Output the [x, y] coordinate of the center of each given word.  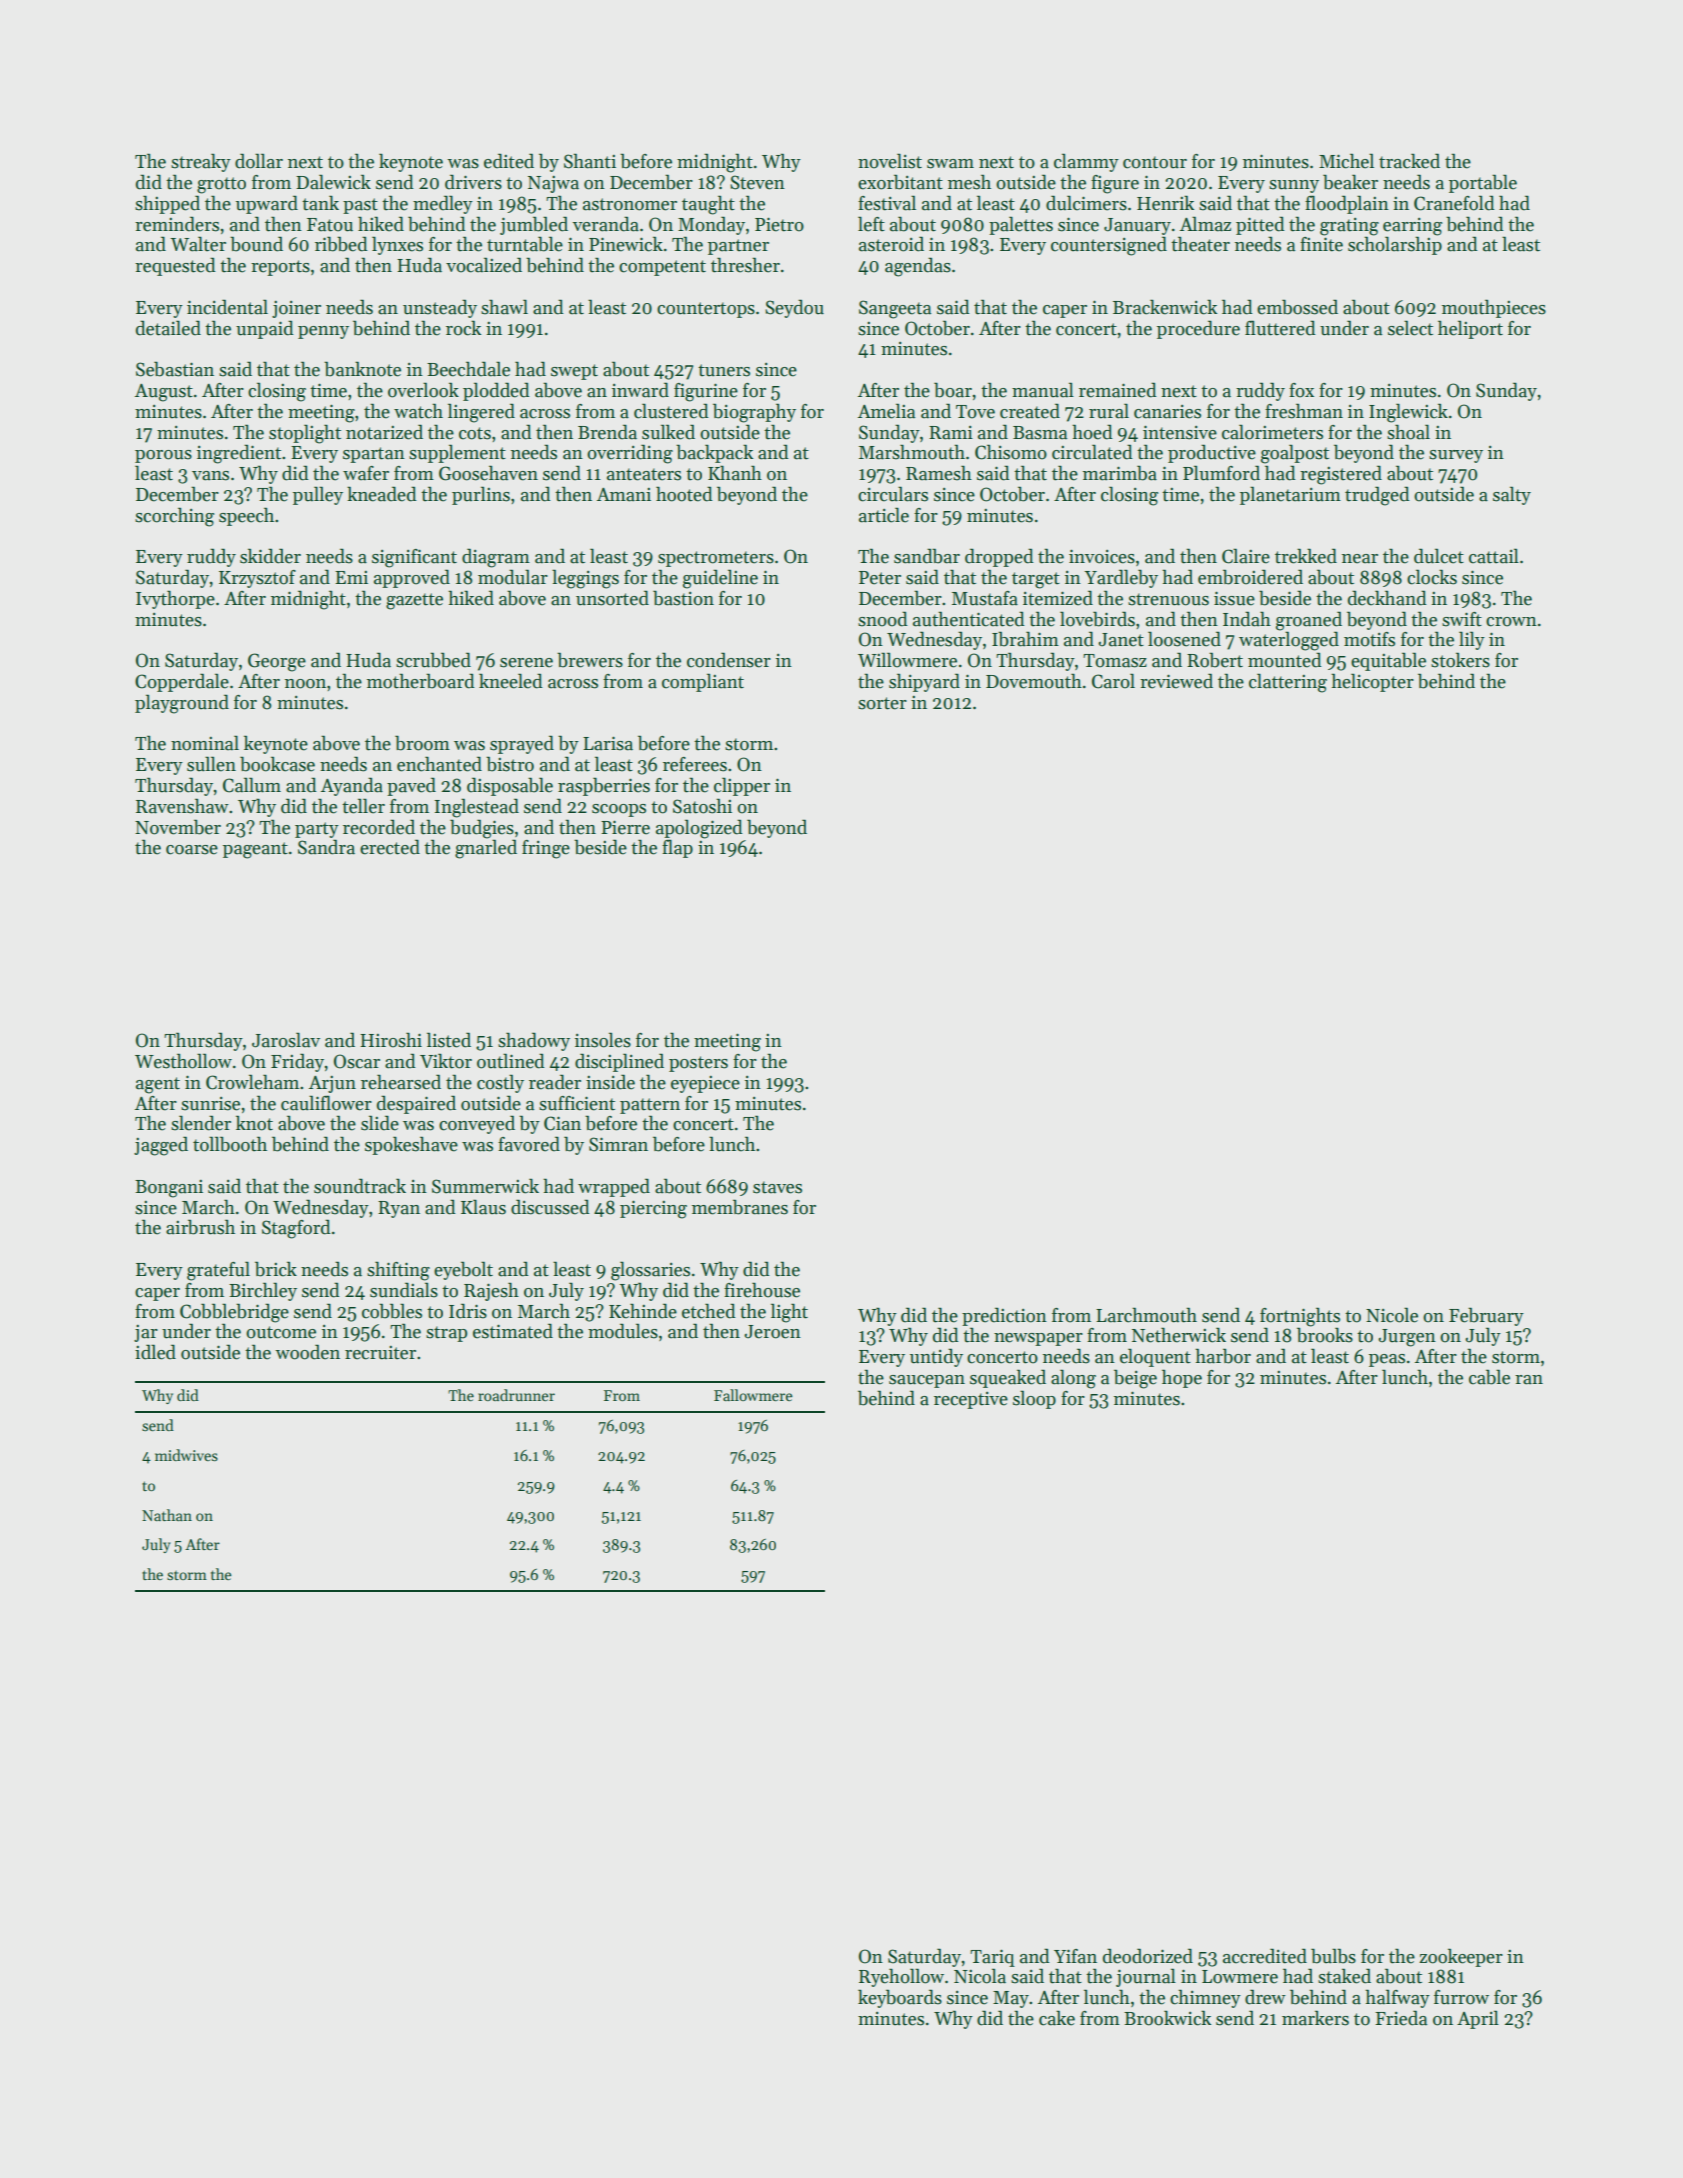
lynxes [397, 245]
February [1486, 1316]
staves [777, 1187]
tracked [1409, 161]
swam [950, 164]
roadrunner [516, 1395]
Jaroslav [286, 1040]
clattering [1288, 683]
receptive [971, 1400]
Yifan [1075, 1956]
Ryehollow [901, 1977]
